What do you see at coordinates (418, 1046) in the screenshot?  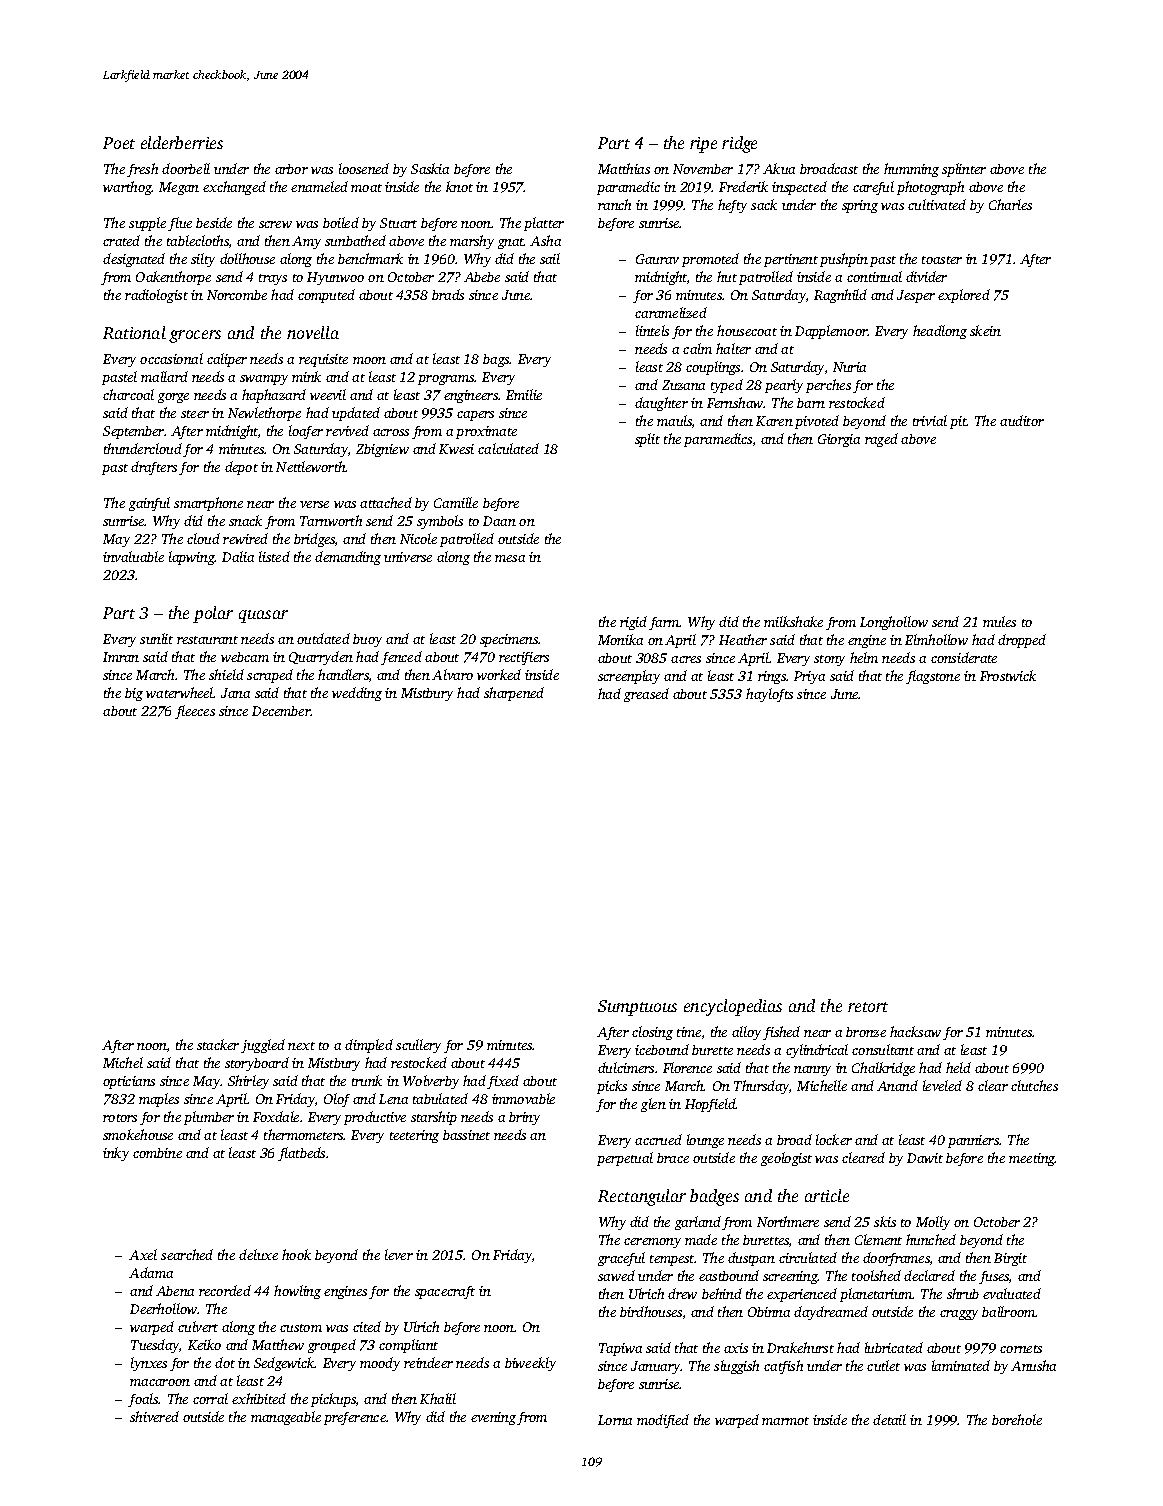 I see `scullery` at bounding box center [418, 1046].
